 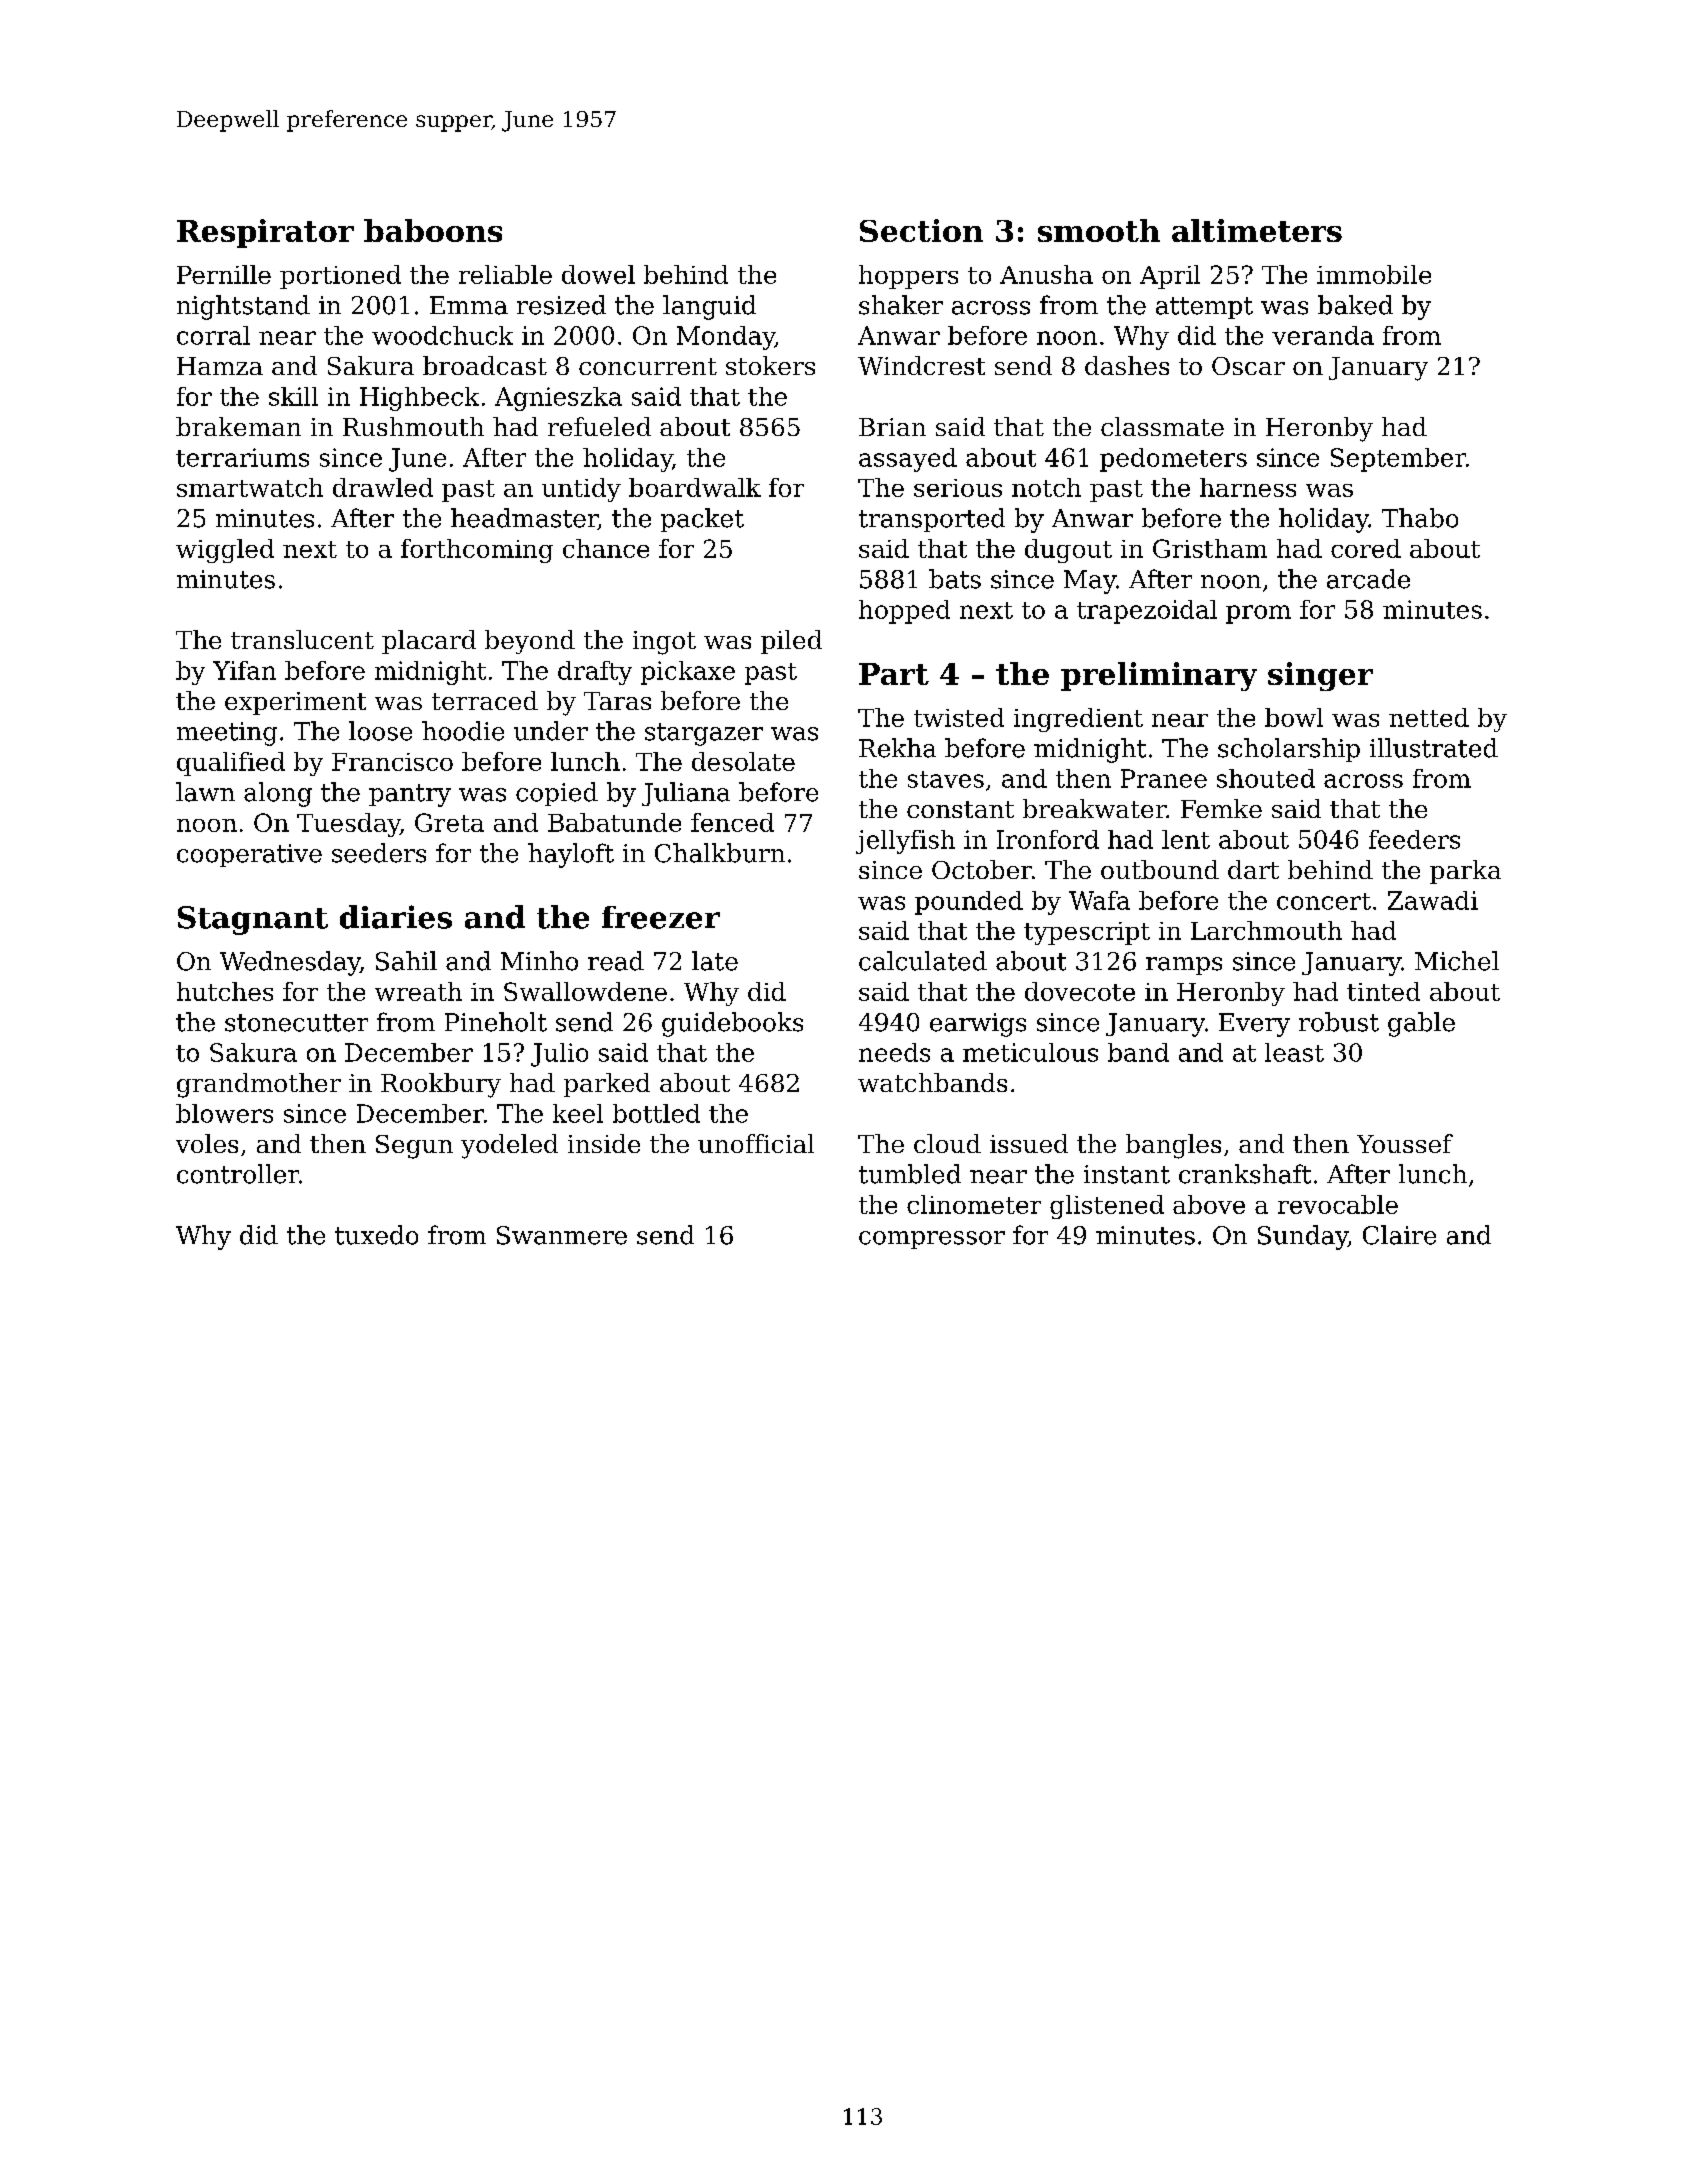 I want to click on placard, so click(x=429, y=642).
